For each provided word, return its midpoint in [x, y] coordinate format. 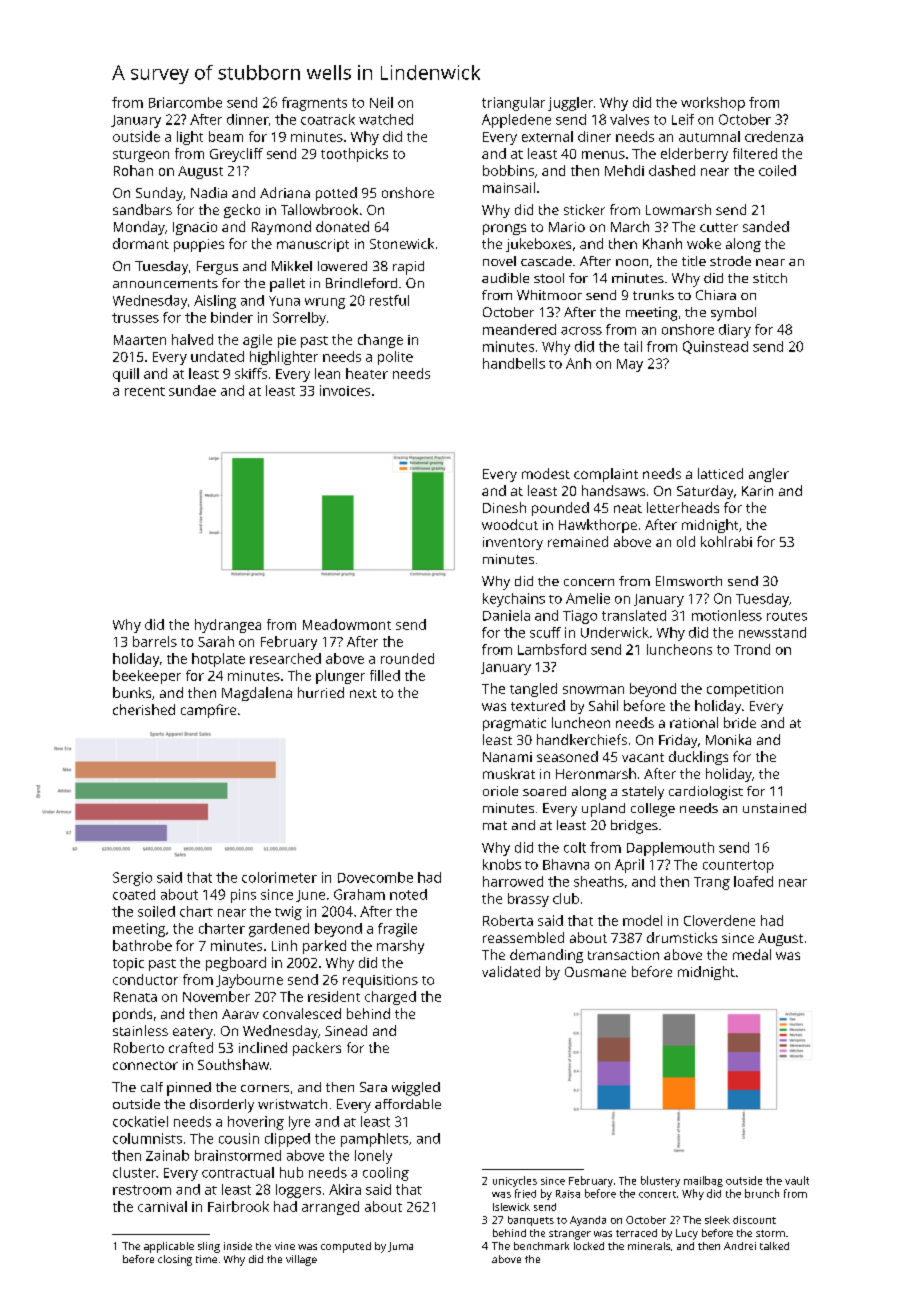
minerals [649, 1246]
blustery [660, 1181]
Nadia [209, 192]
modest [546, 473]
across [581, 331]
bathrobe [142, 945]
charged [390, 998]
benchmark [541, 1246]
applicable [169, 1247]
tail [633, 346]
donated [342, 226]
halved [192, 339]
